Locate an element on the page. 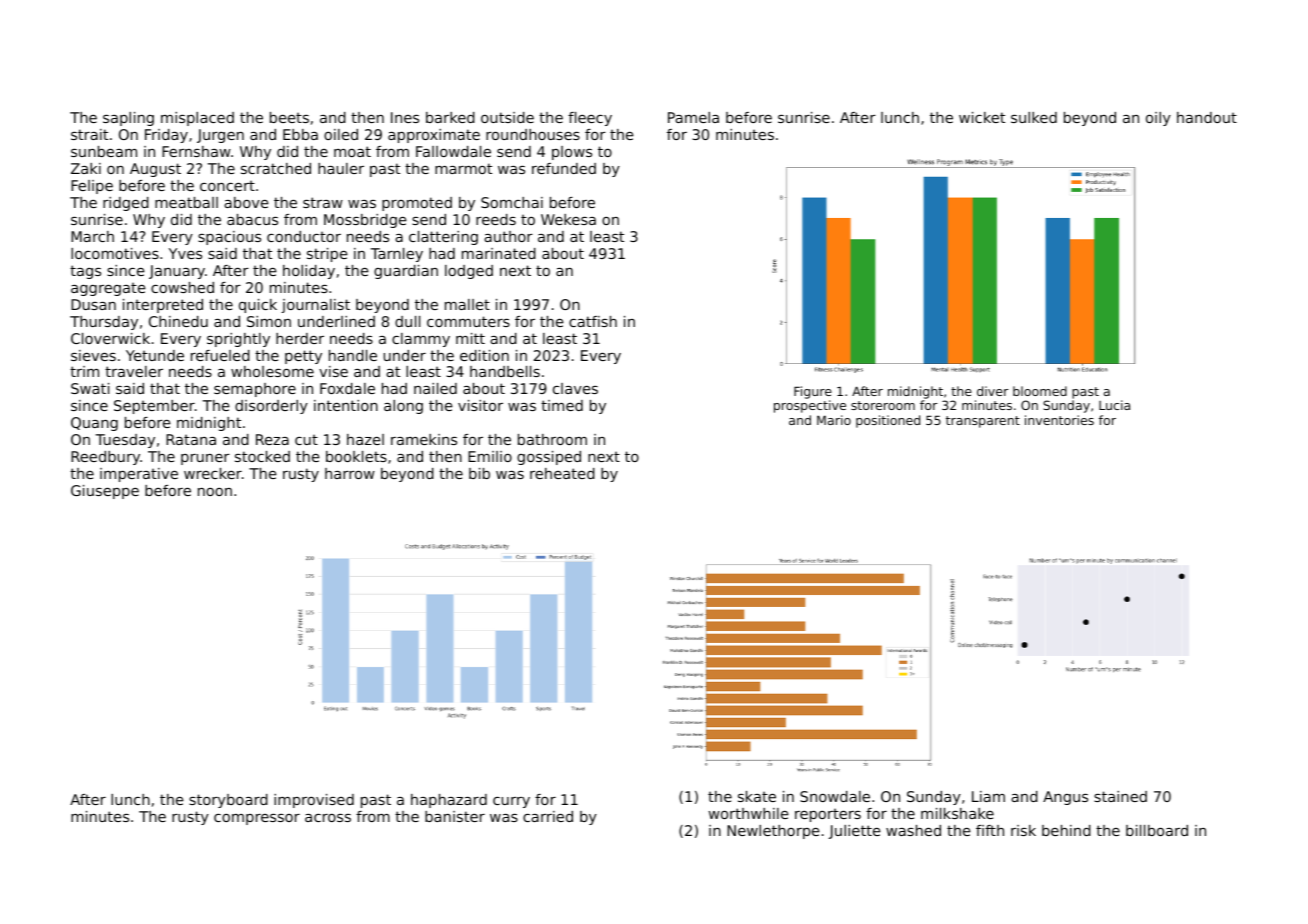 Image resolution: width=1308 pixels, height=924 pixels. Emilio is located at coordinates (490, 456).
